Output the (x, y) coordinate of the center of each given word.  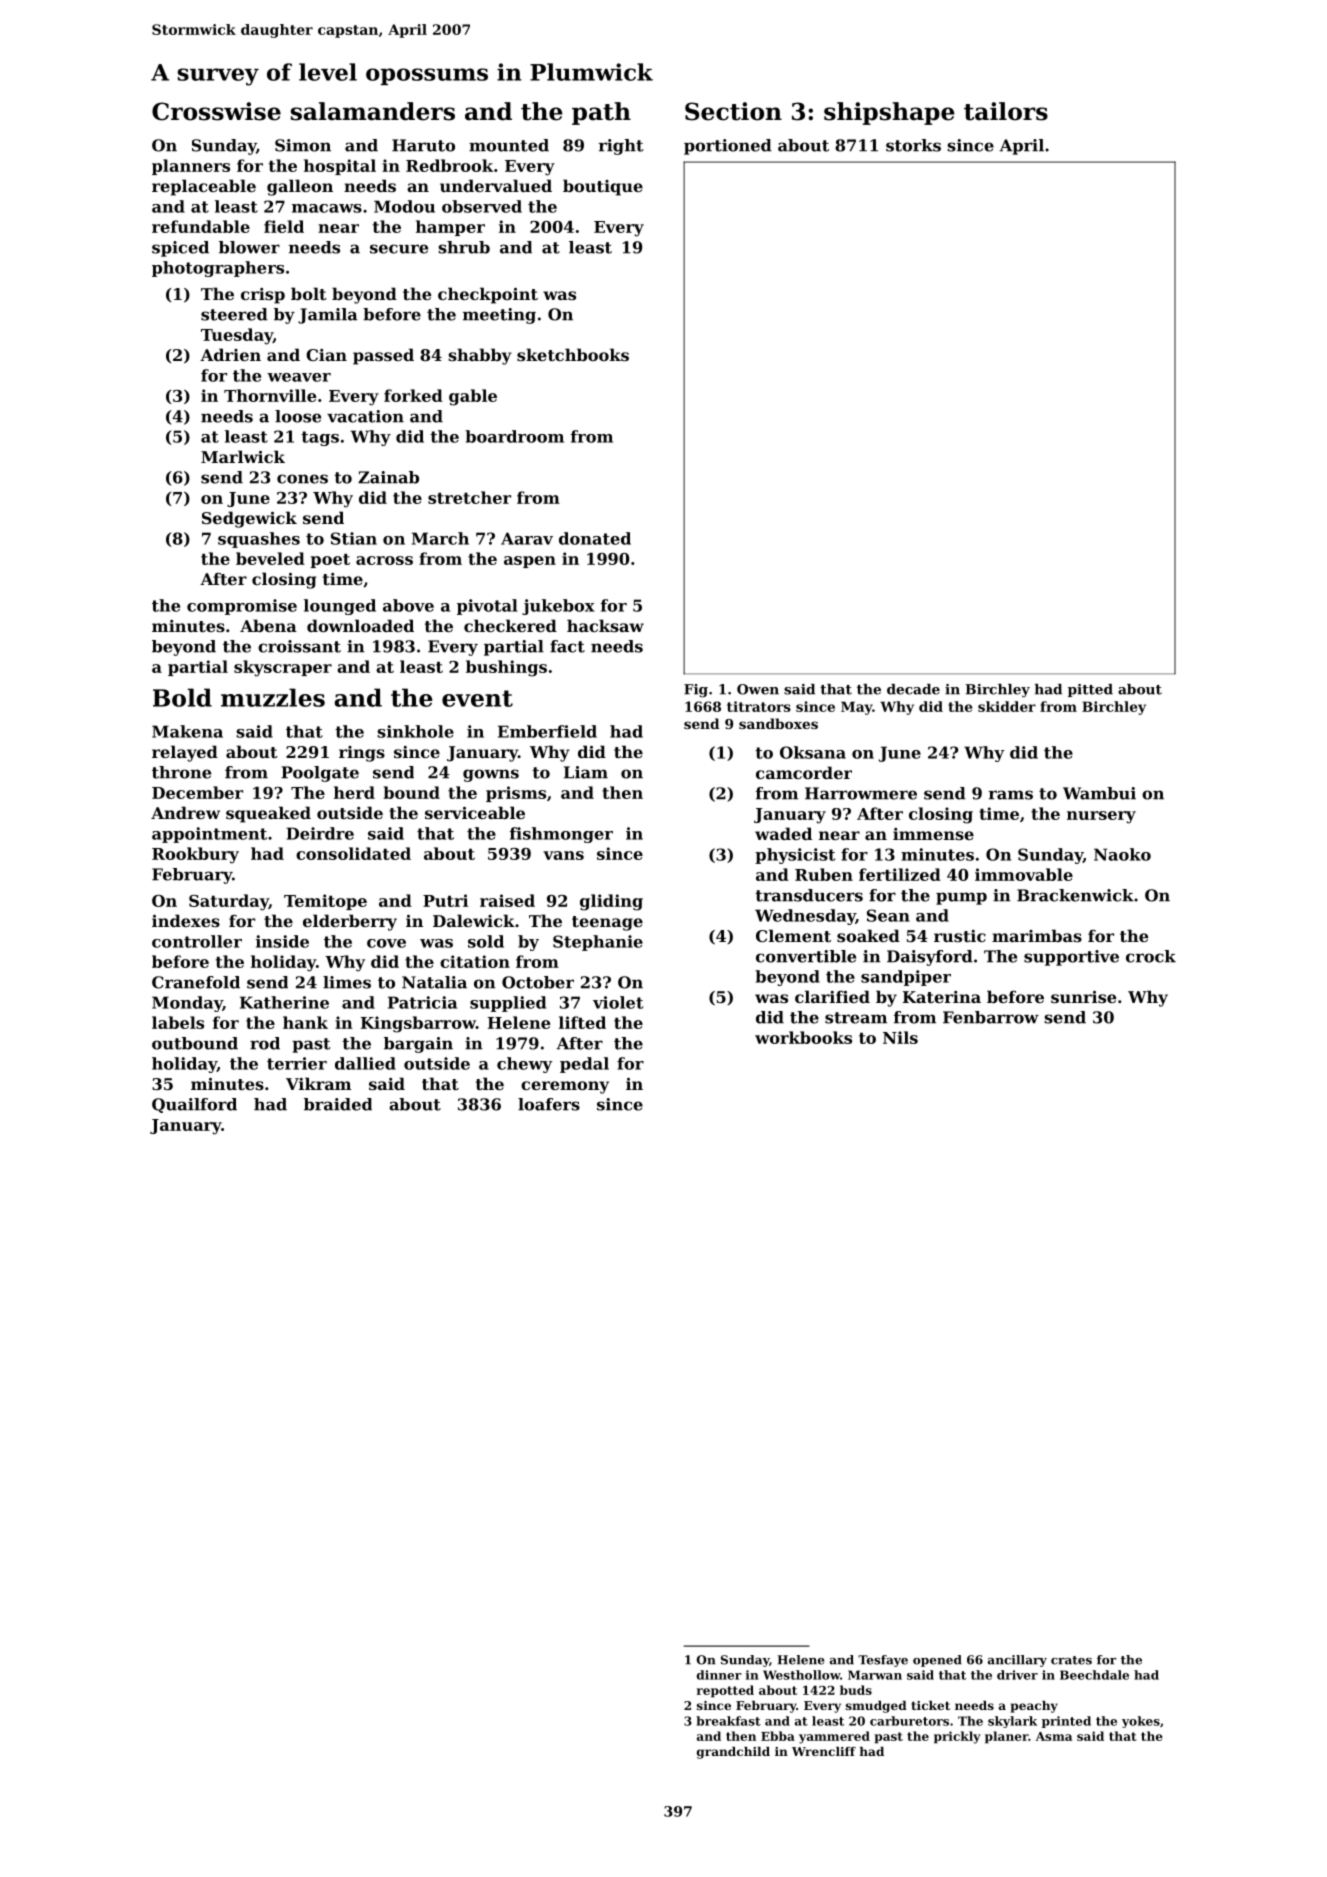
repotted (725, 1691)
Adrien (230, 354)
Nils (900, 1037)
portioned (728, 147)
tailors (1006, 111)
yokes (1141, 1722)
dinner (719, 1675)
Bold (182, 697)
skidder (1007, 706)
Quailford (194, 1105)
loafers (549, 1104)
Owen (758, 689)
